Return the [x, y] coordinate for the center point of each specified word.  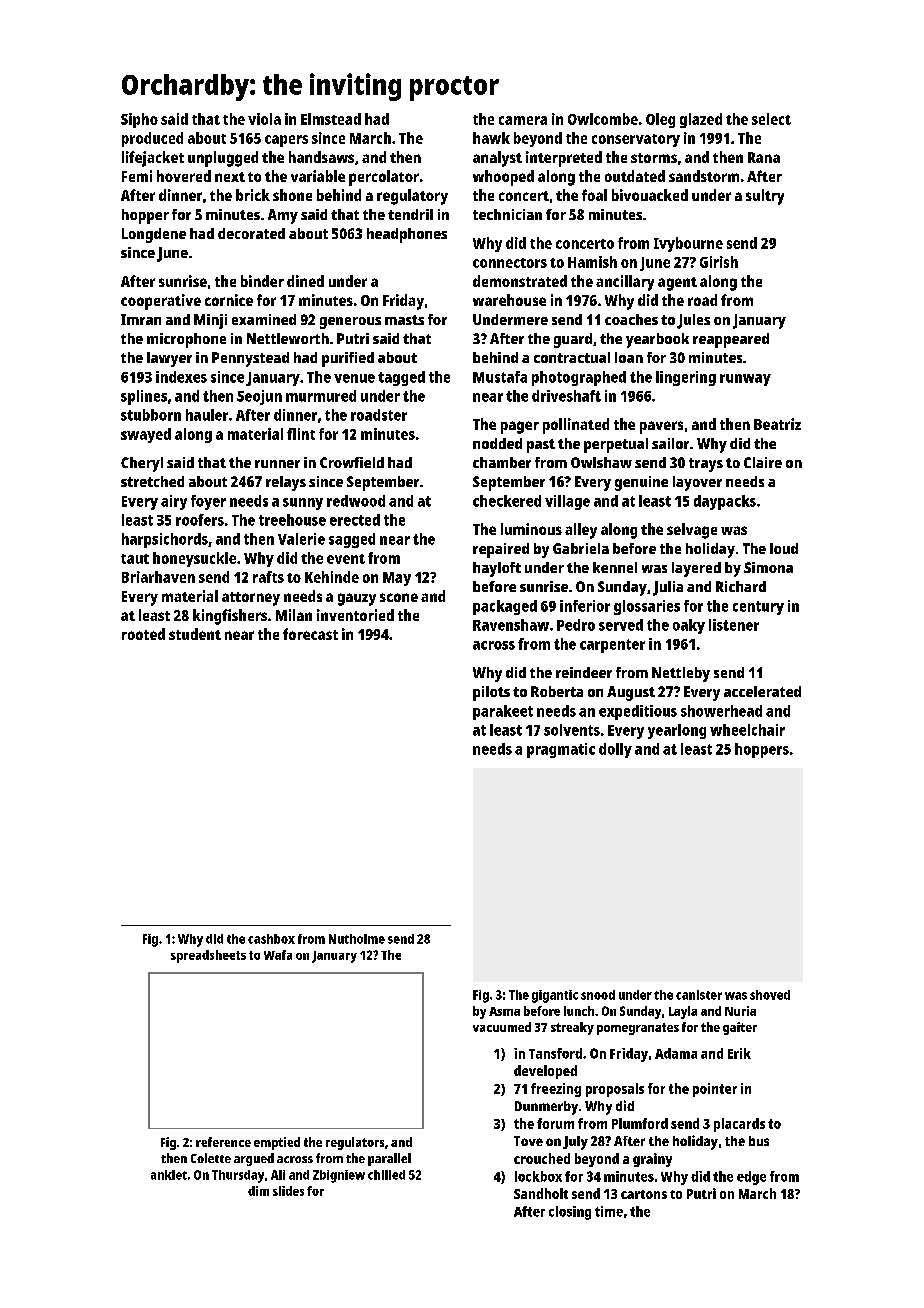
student [195, 634]
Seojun [259, 397]
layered [696, 569]
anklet [169, 1175]
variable [318, 176]
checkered [507, 501]
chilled [386, 1175]
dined [305, 281]
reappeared [731, 340]
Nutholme [357, 939]
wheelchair [747, 730]
